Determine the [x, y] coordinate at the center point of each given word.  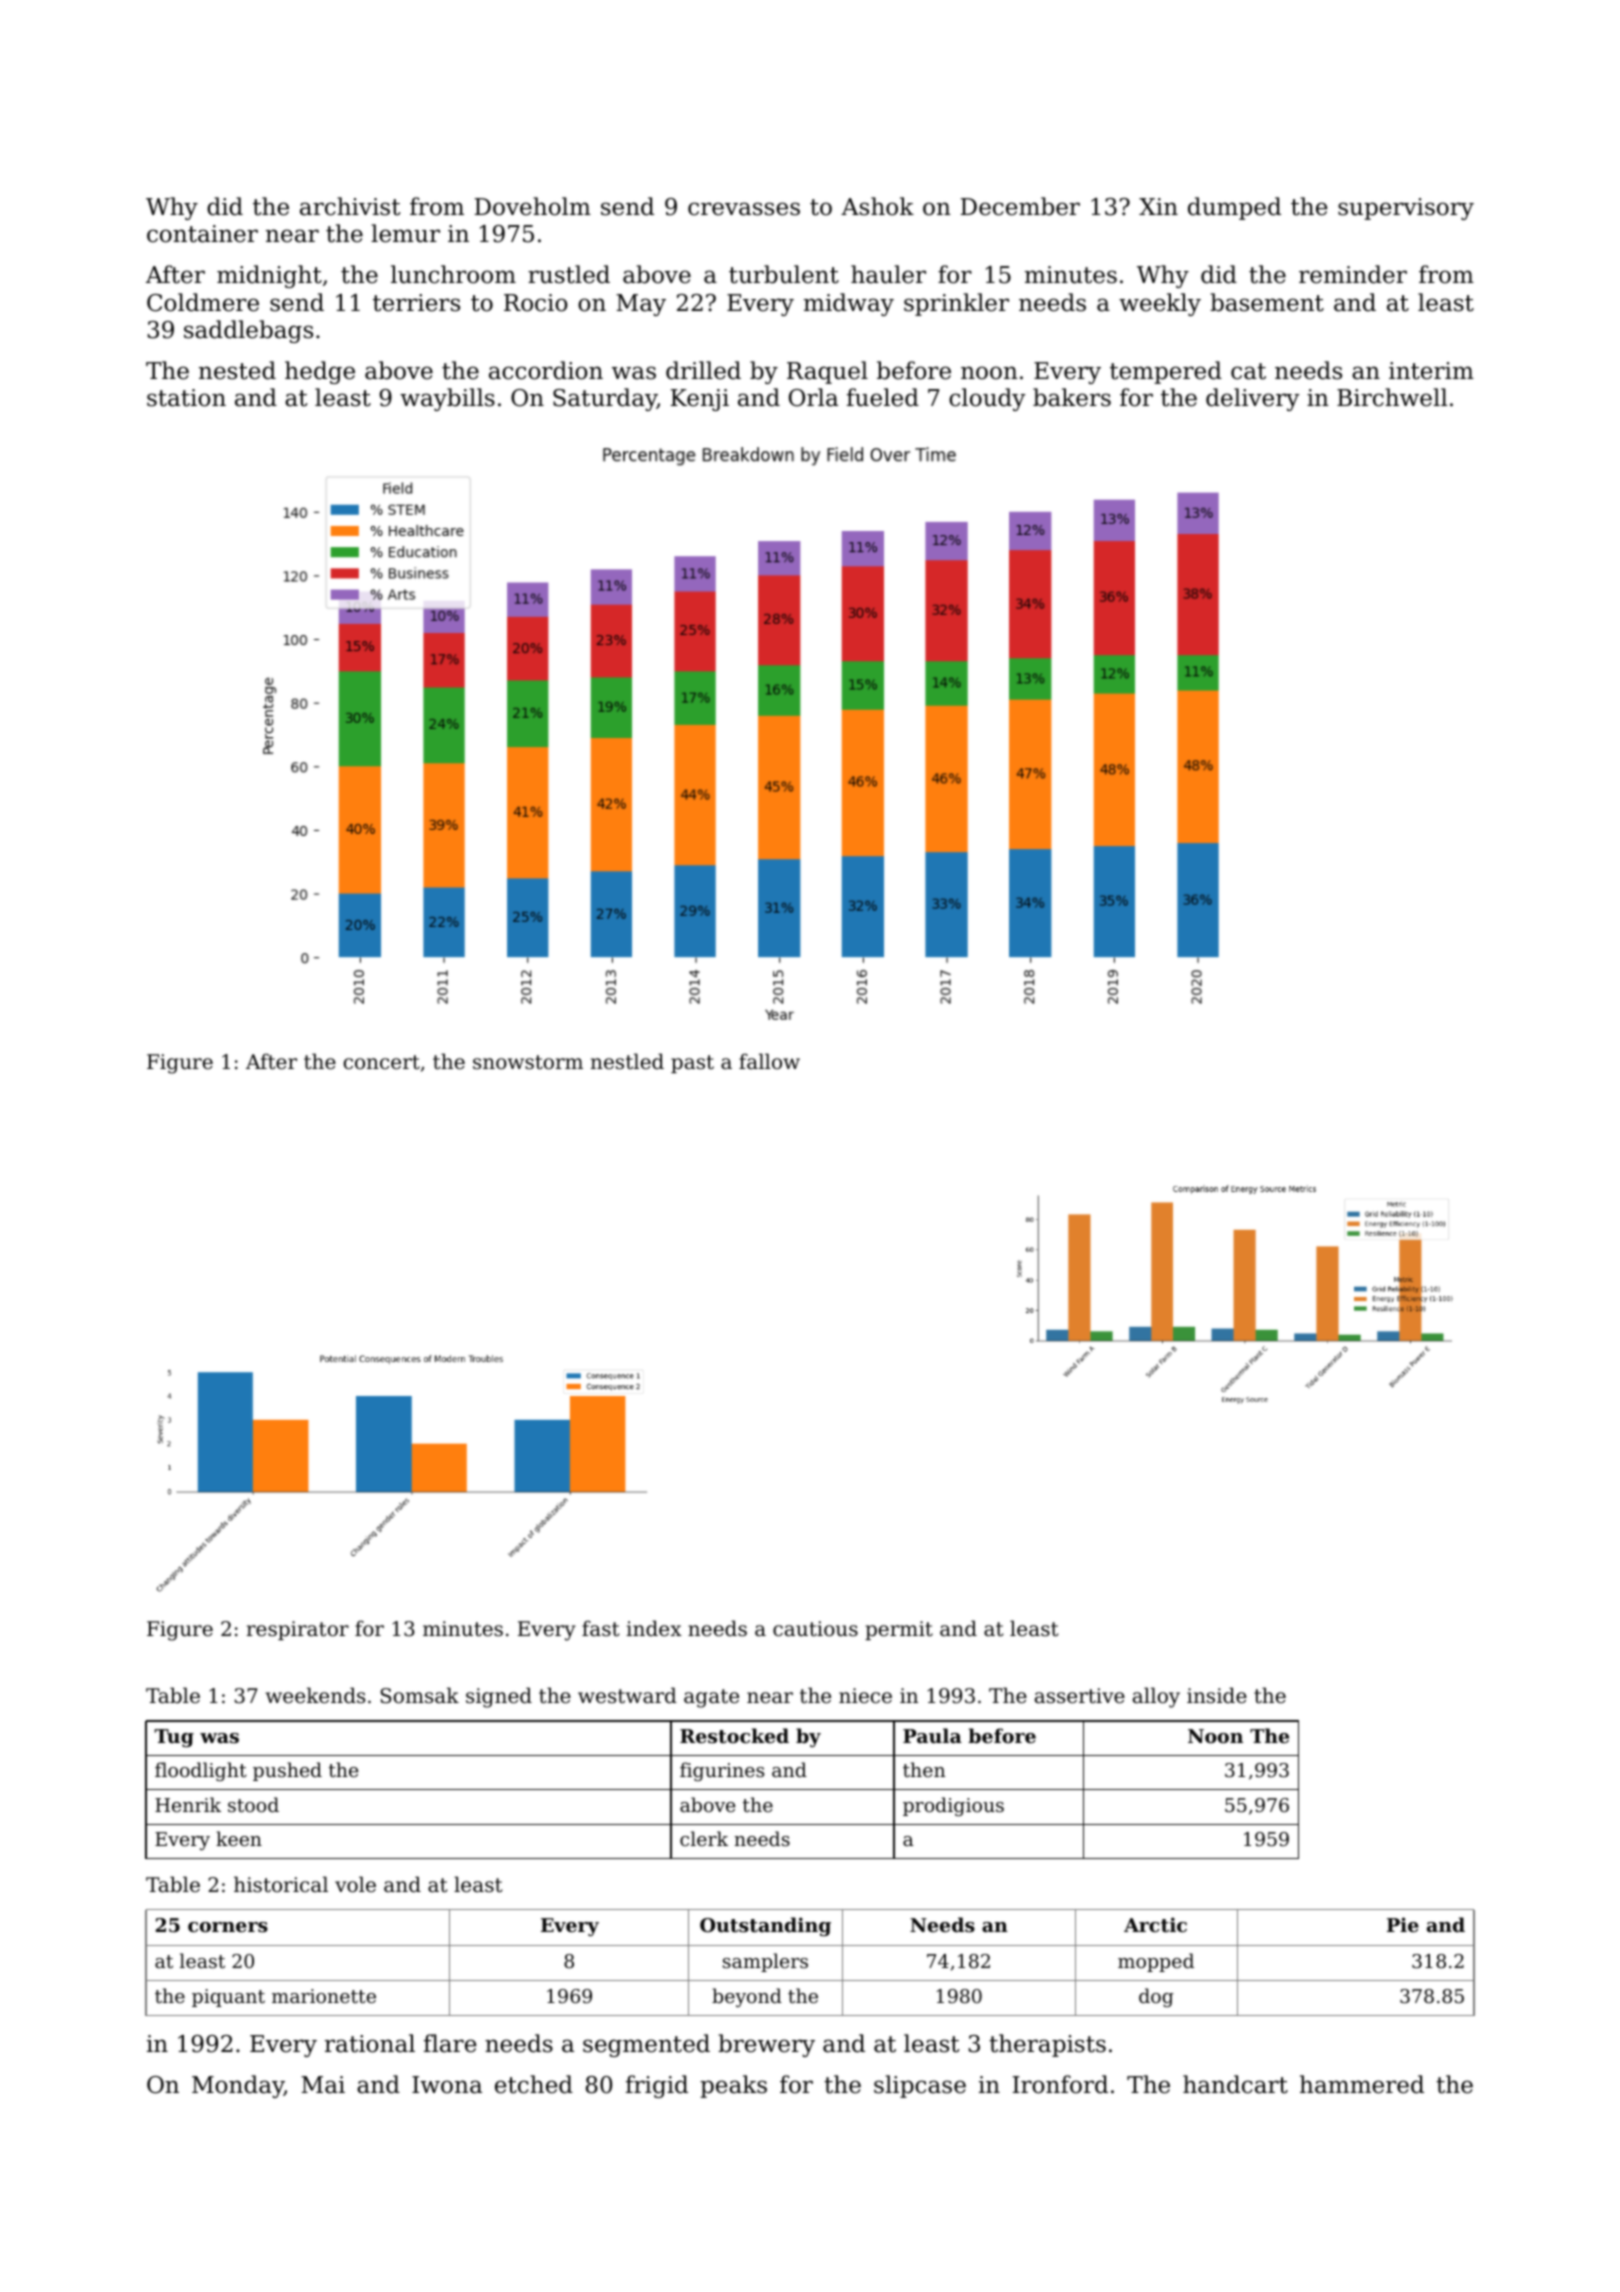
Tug [174, 1738]
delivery [1253, 399]
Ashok [877, 206]
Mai [323, 2085]
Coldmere [203, 302]
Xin [1158, 206]
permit [899, 1630]
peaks [733, 2086]
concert [382, 1062]
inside [1217, 1695]
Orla [813, 397]
